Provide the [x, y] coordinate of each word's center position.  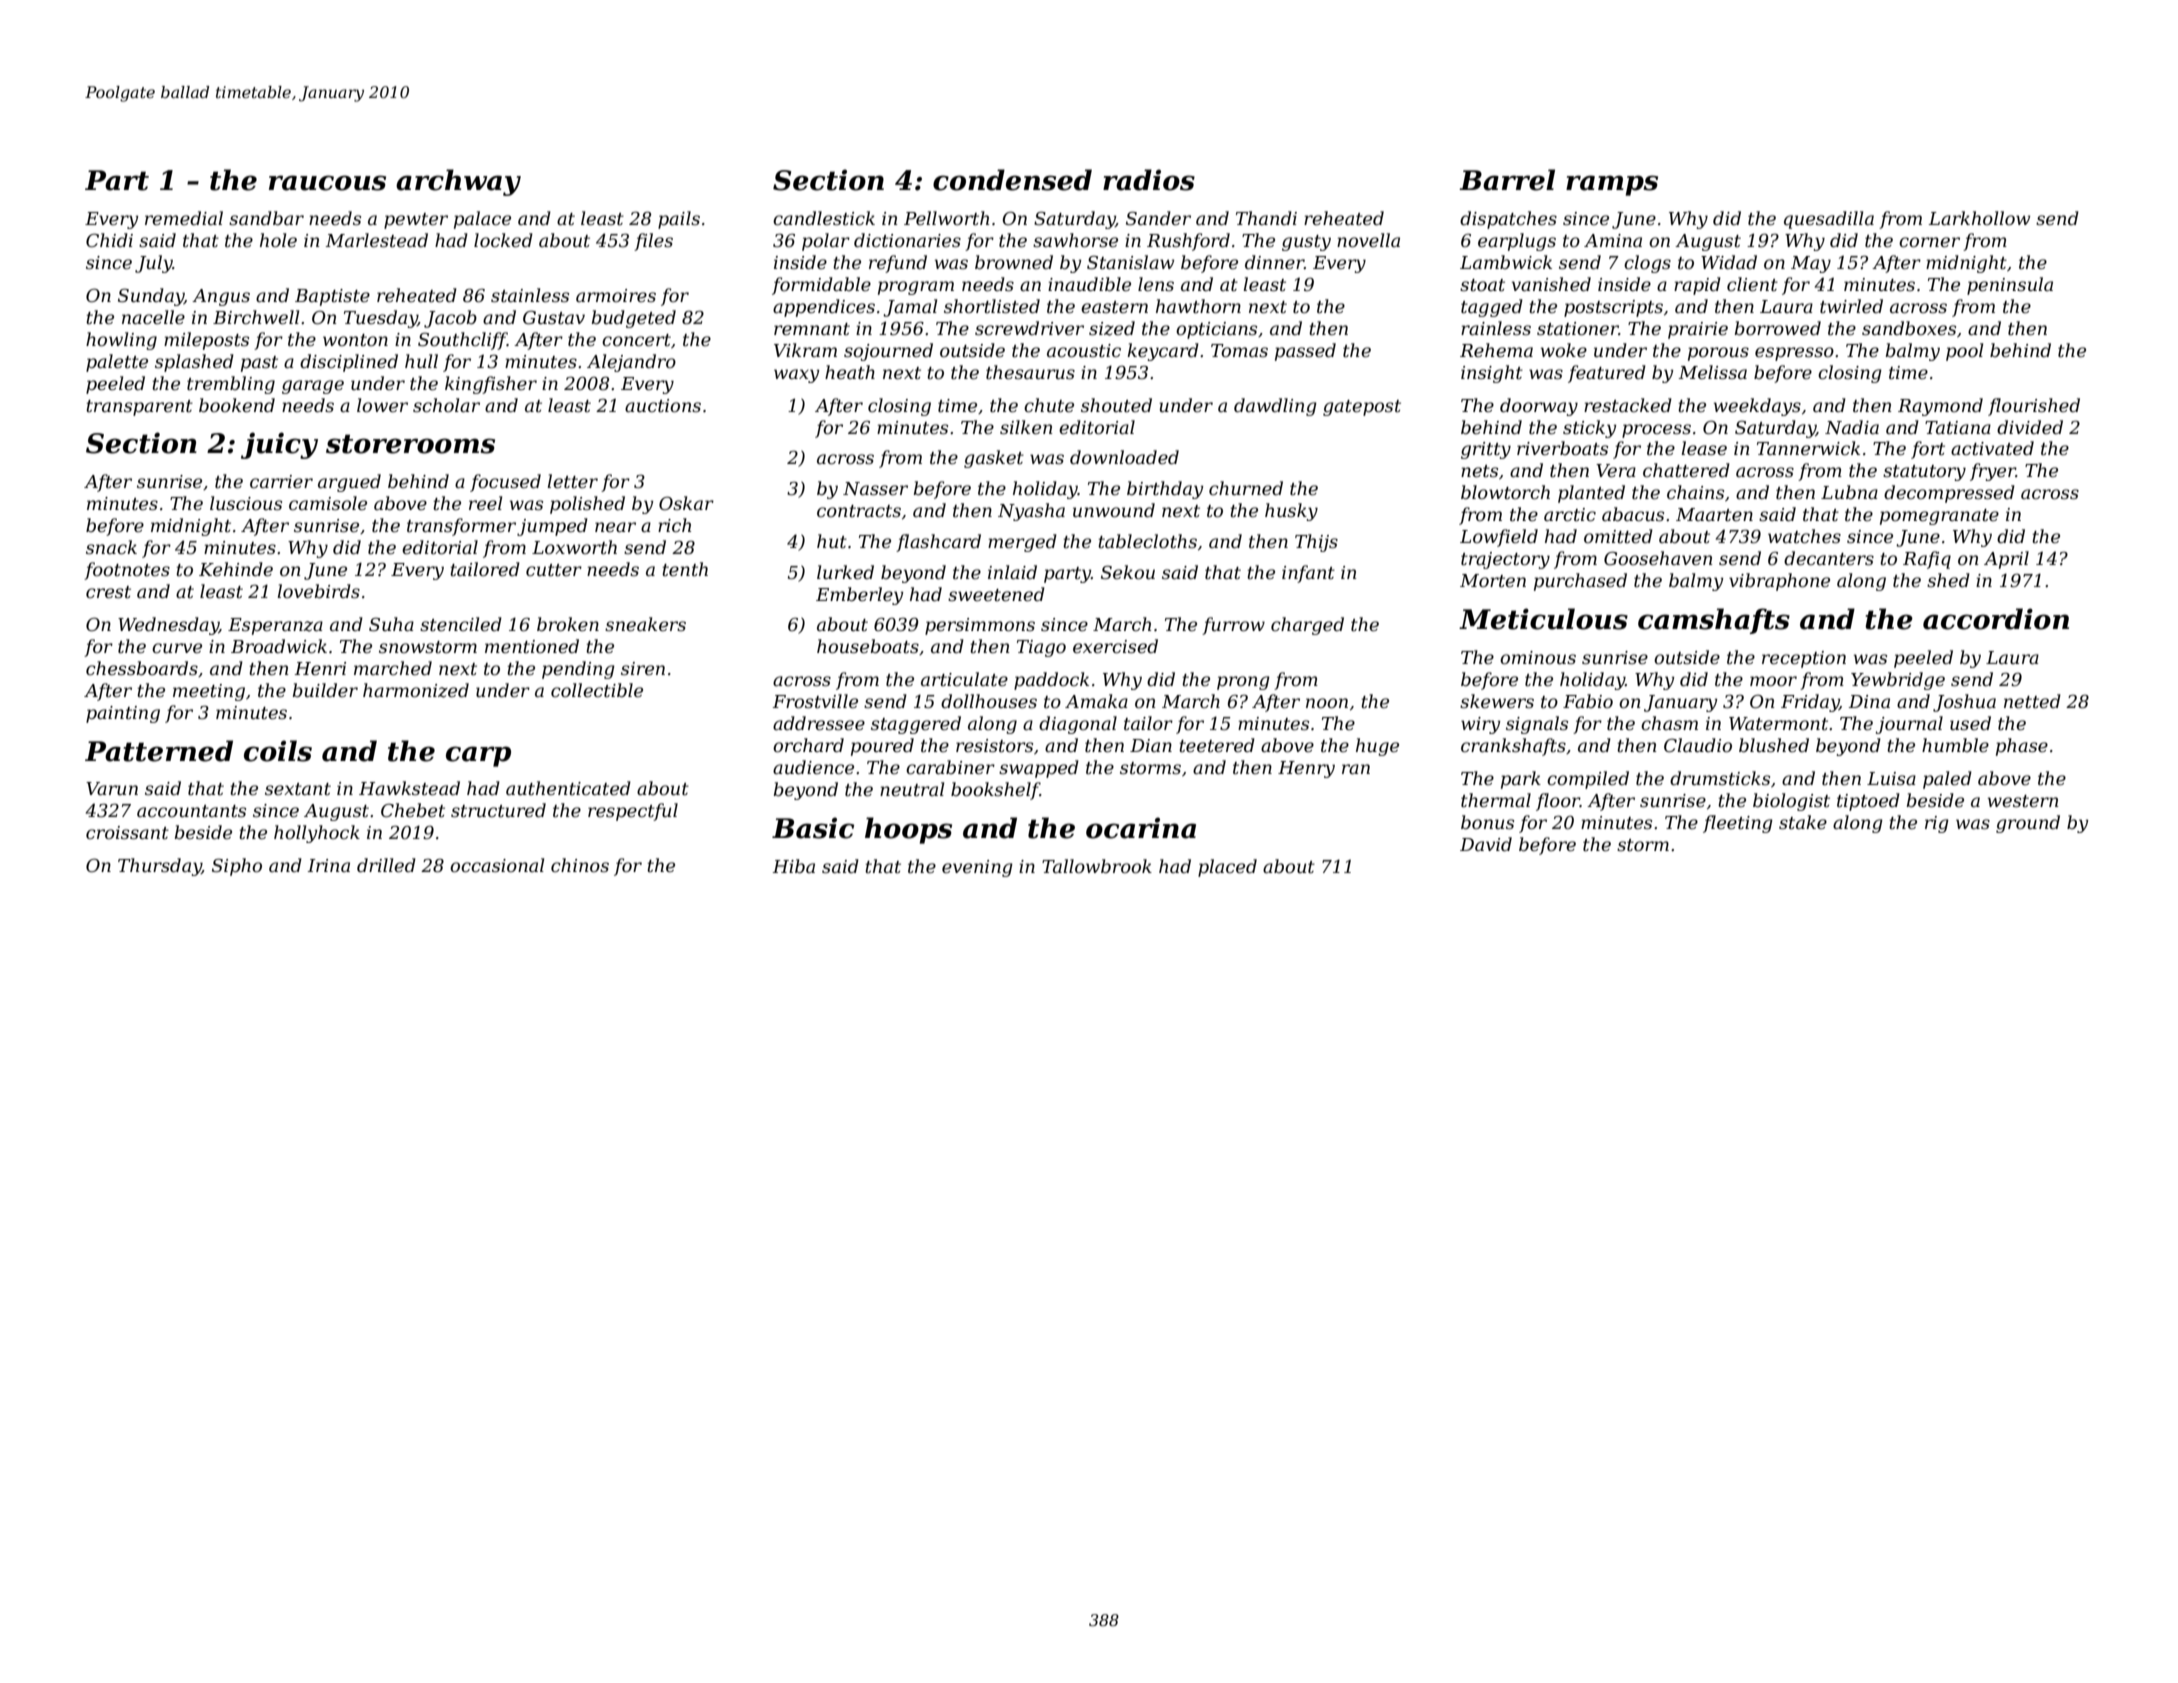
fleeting [1738, 824]
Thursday [160, 867]
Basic [813, 828]
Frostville [815, 701]
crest [108, 592]
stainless [530, 295]
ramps [1612, 185]
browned [1014, 262]
